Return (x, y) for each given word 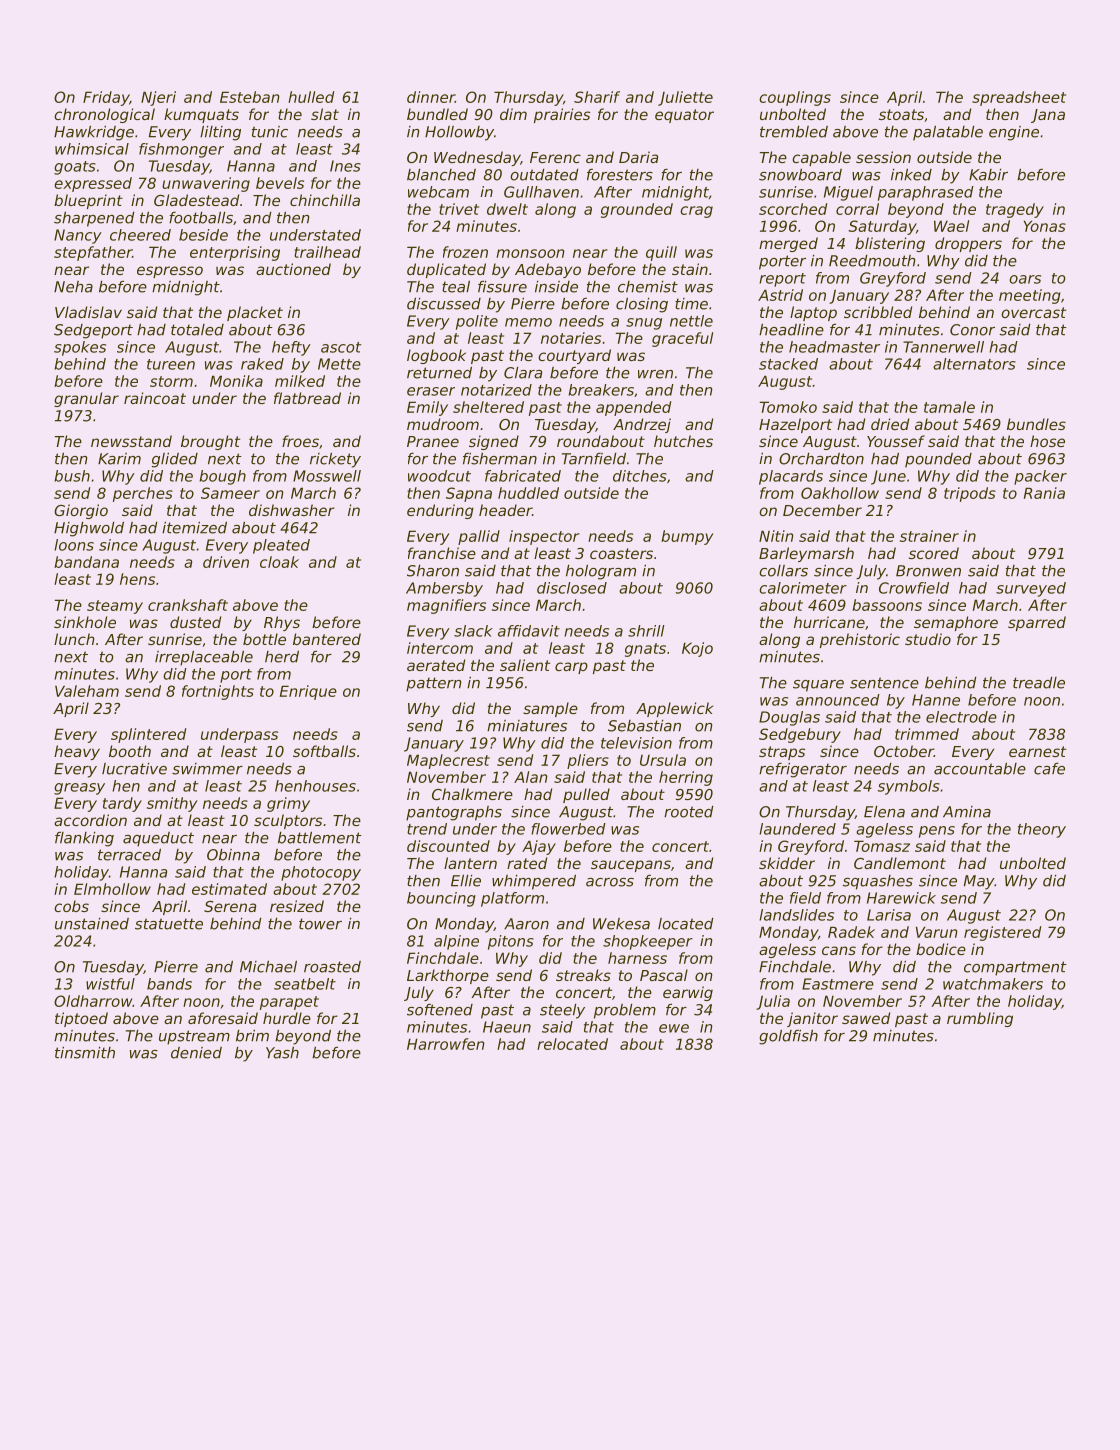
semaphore (956, 623)
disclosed (572, 588)
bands (169, 984)
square (818, 686)
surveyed (1031, 589)
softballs (324, 751)
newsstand (131, 441)
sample (550, 709)
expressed (93, 184)
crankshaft (188, 605)
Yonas (1045, 226)
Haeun (507, 1027)
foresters (620, 175)
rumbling (980, 1019)
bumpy (687, 537)
